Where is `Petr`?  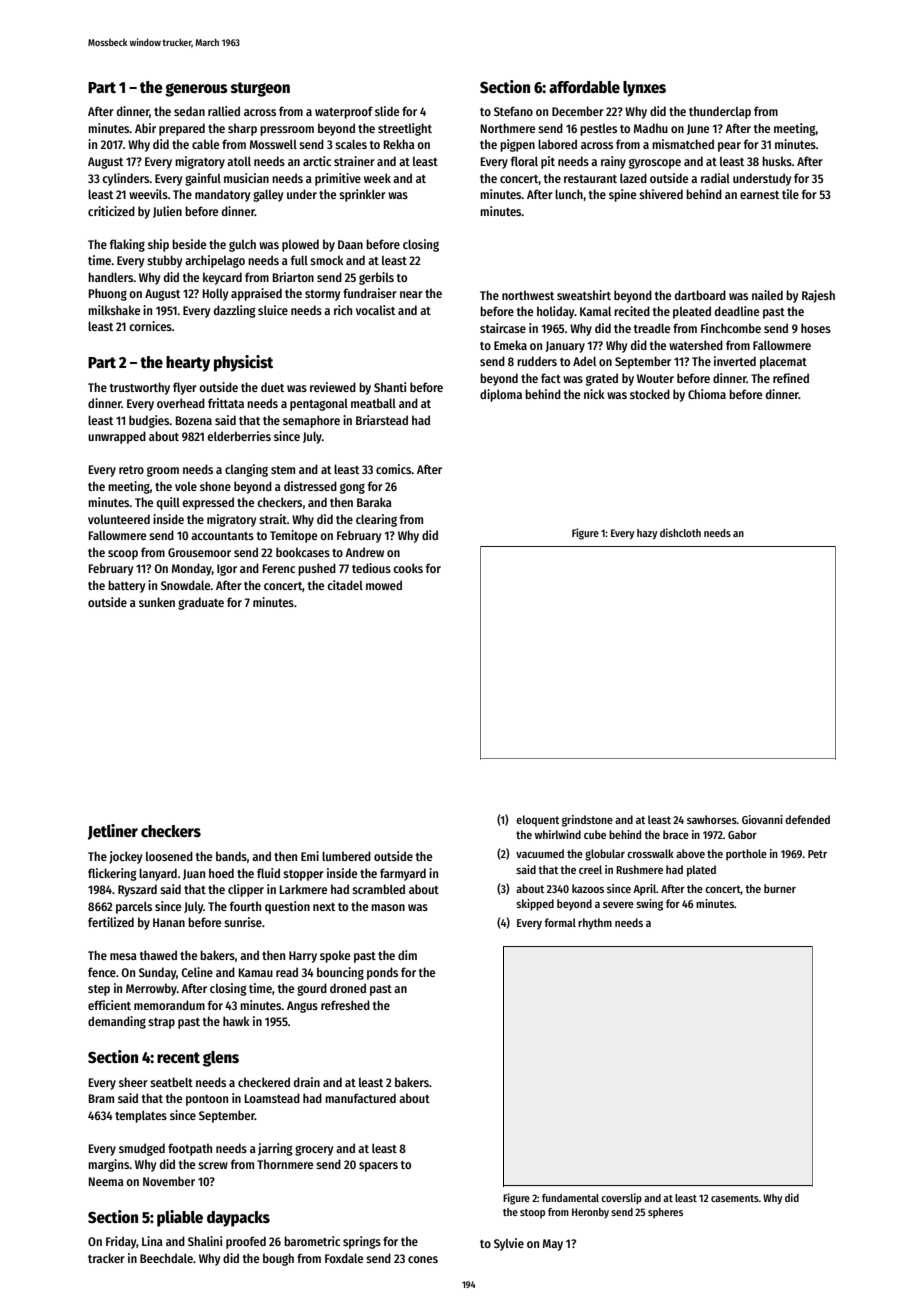
Petr is located at coordinates (817, 854).
